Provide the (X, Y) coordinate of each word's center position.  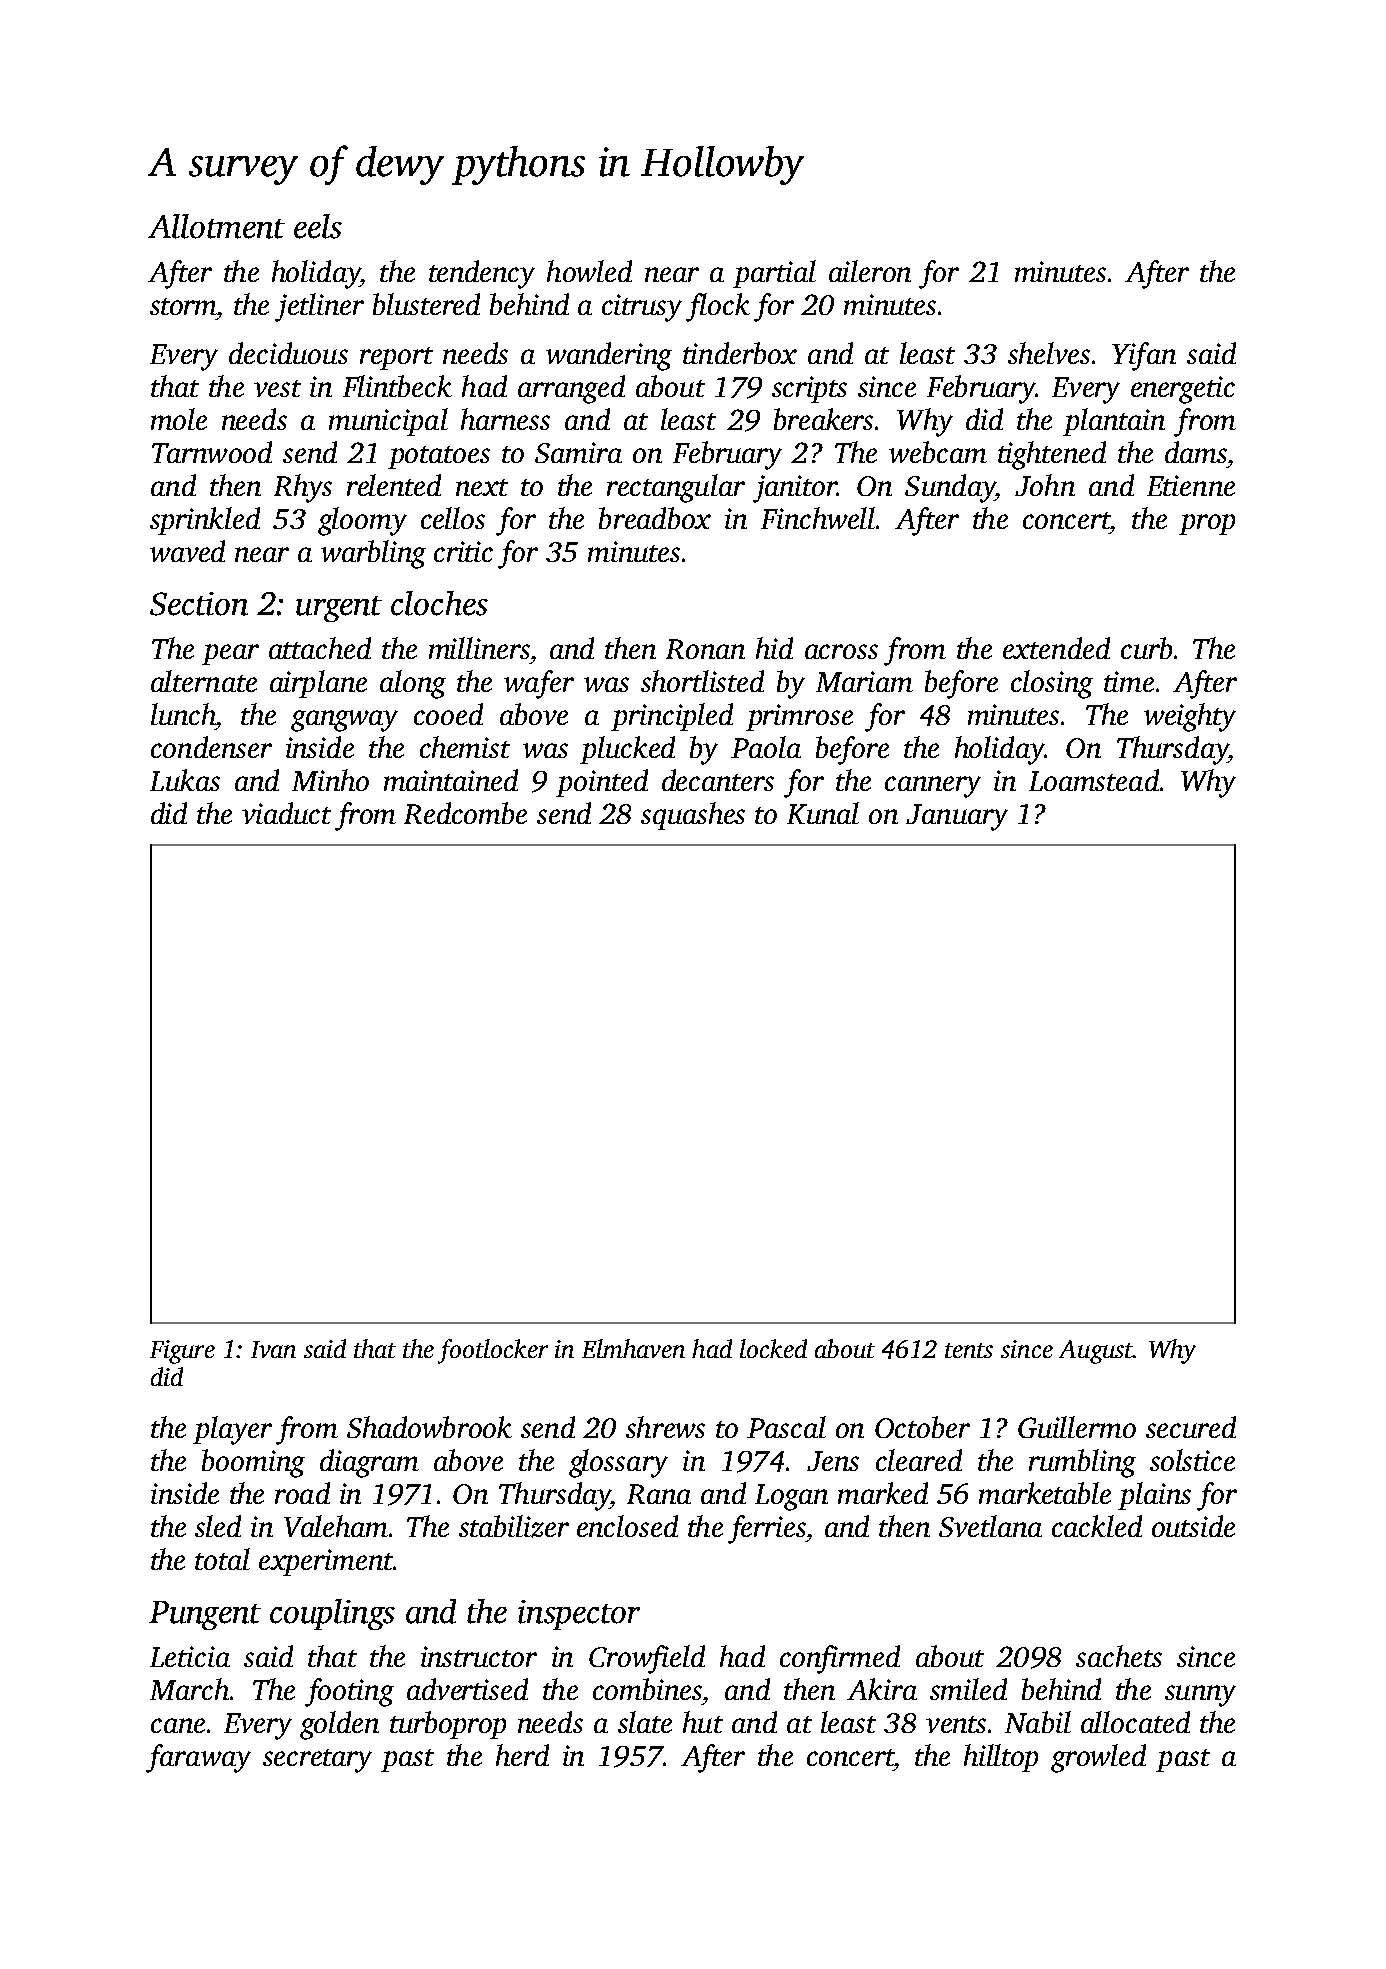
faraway (198, 1758)
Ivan (273, 1349)
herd (522, 1755)
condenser (211, 747)
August (1096, 1352)
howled (589, 271)
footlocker (493, 1351)
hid (774, 648)
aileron (870, 271)
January (957, 817)
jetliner (319, 307)
